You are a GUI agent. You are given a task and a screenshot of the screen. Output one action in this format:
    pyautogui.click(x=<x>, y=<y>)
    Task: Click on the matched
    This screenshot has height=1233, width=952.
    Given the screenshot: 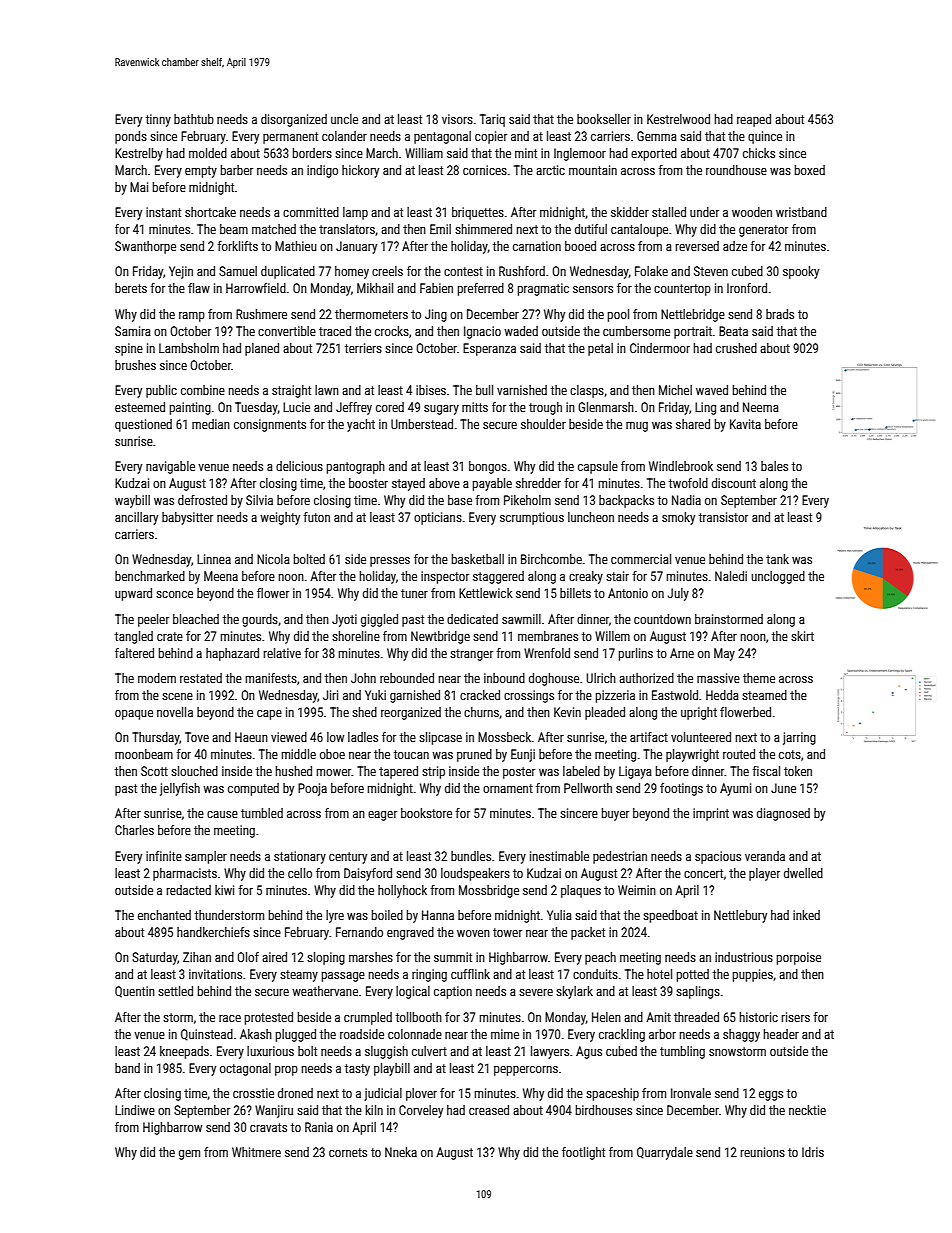 What is the action you would take?
    pyautogui.click(x=274, y=229)
